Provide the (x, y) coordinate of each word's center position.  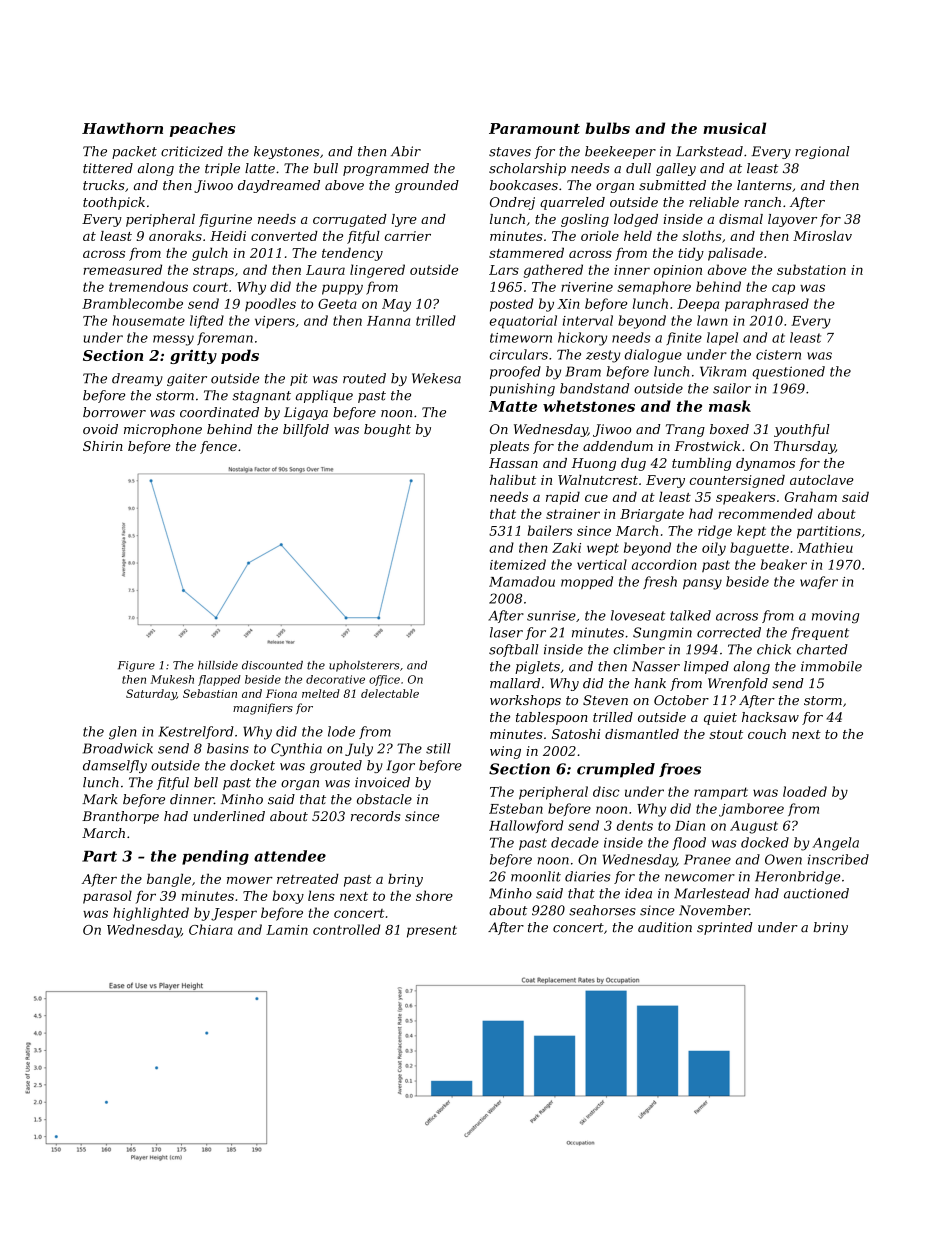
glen (122, 733)
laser (506, 632)
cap (783, 289)
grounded (427, 186)
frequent (820, 633)
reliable (714, 202)
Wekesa (436, 378)
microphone (163, 430)
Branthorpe (120, 817)
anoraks (175, 236)
